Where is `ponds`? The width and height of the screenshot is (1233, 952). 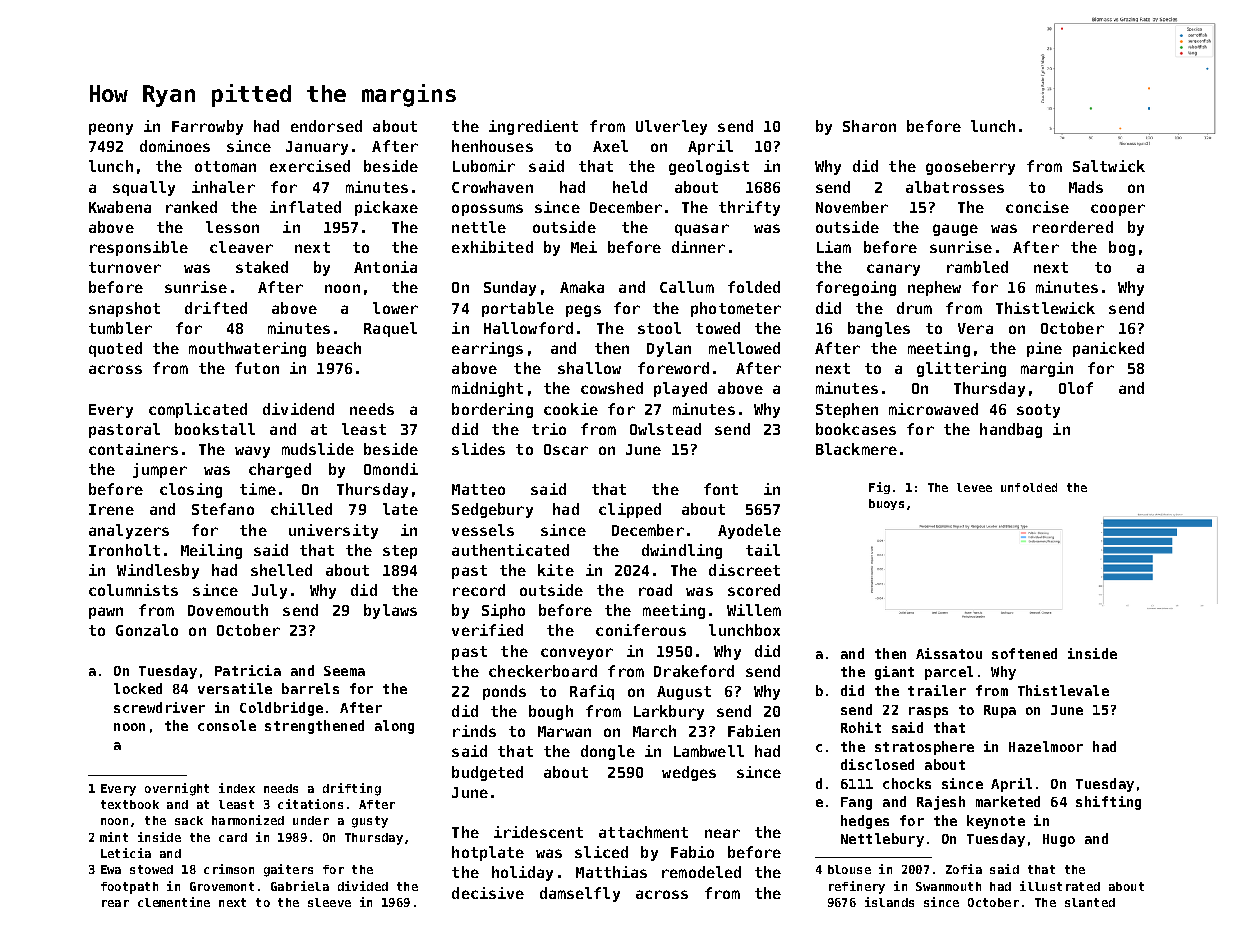 ponds is located at coordinates (504, 692).
